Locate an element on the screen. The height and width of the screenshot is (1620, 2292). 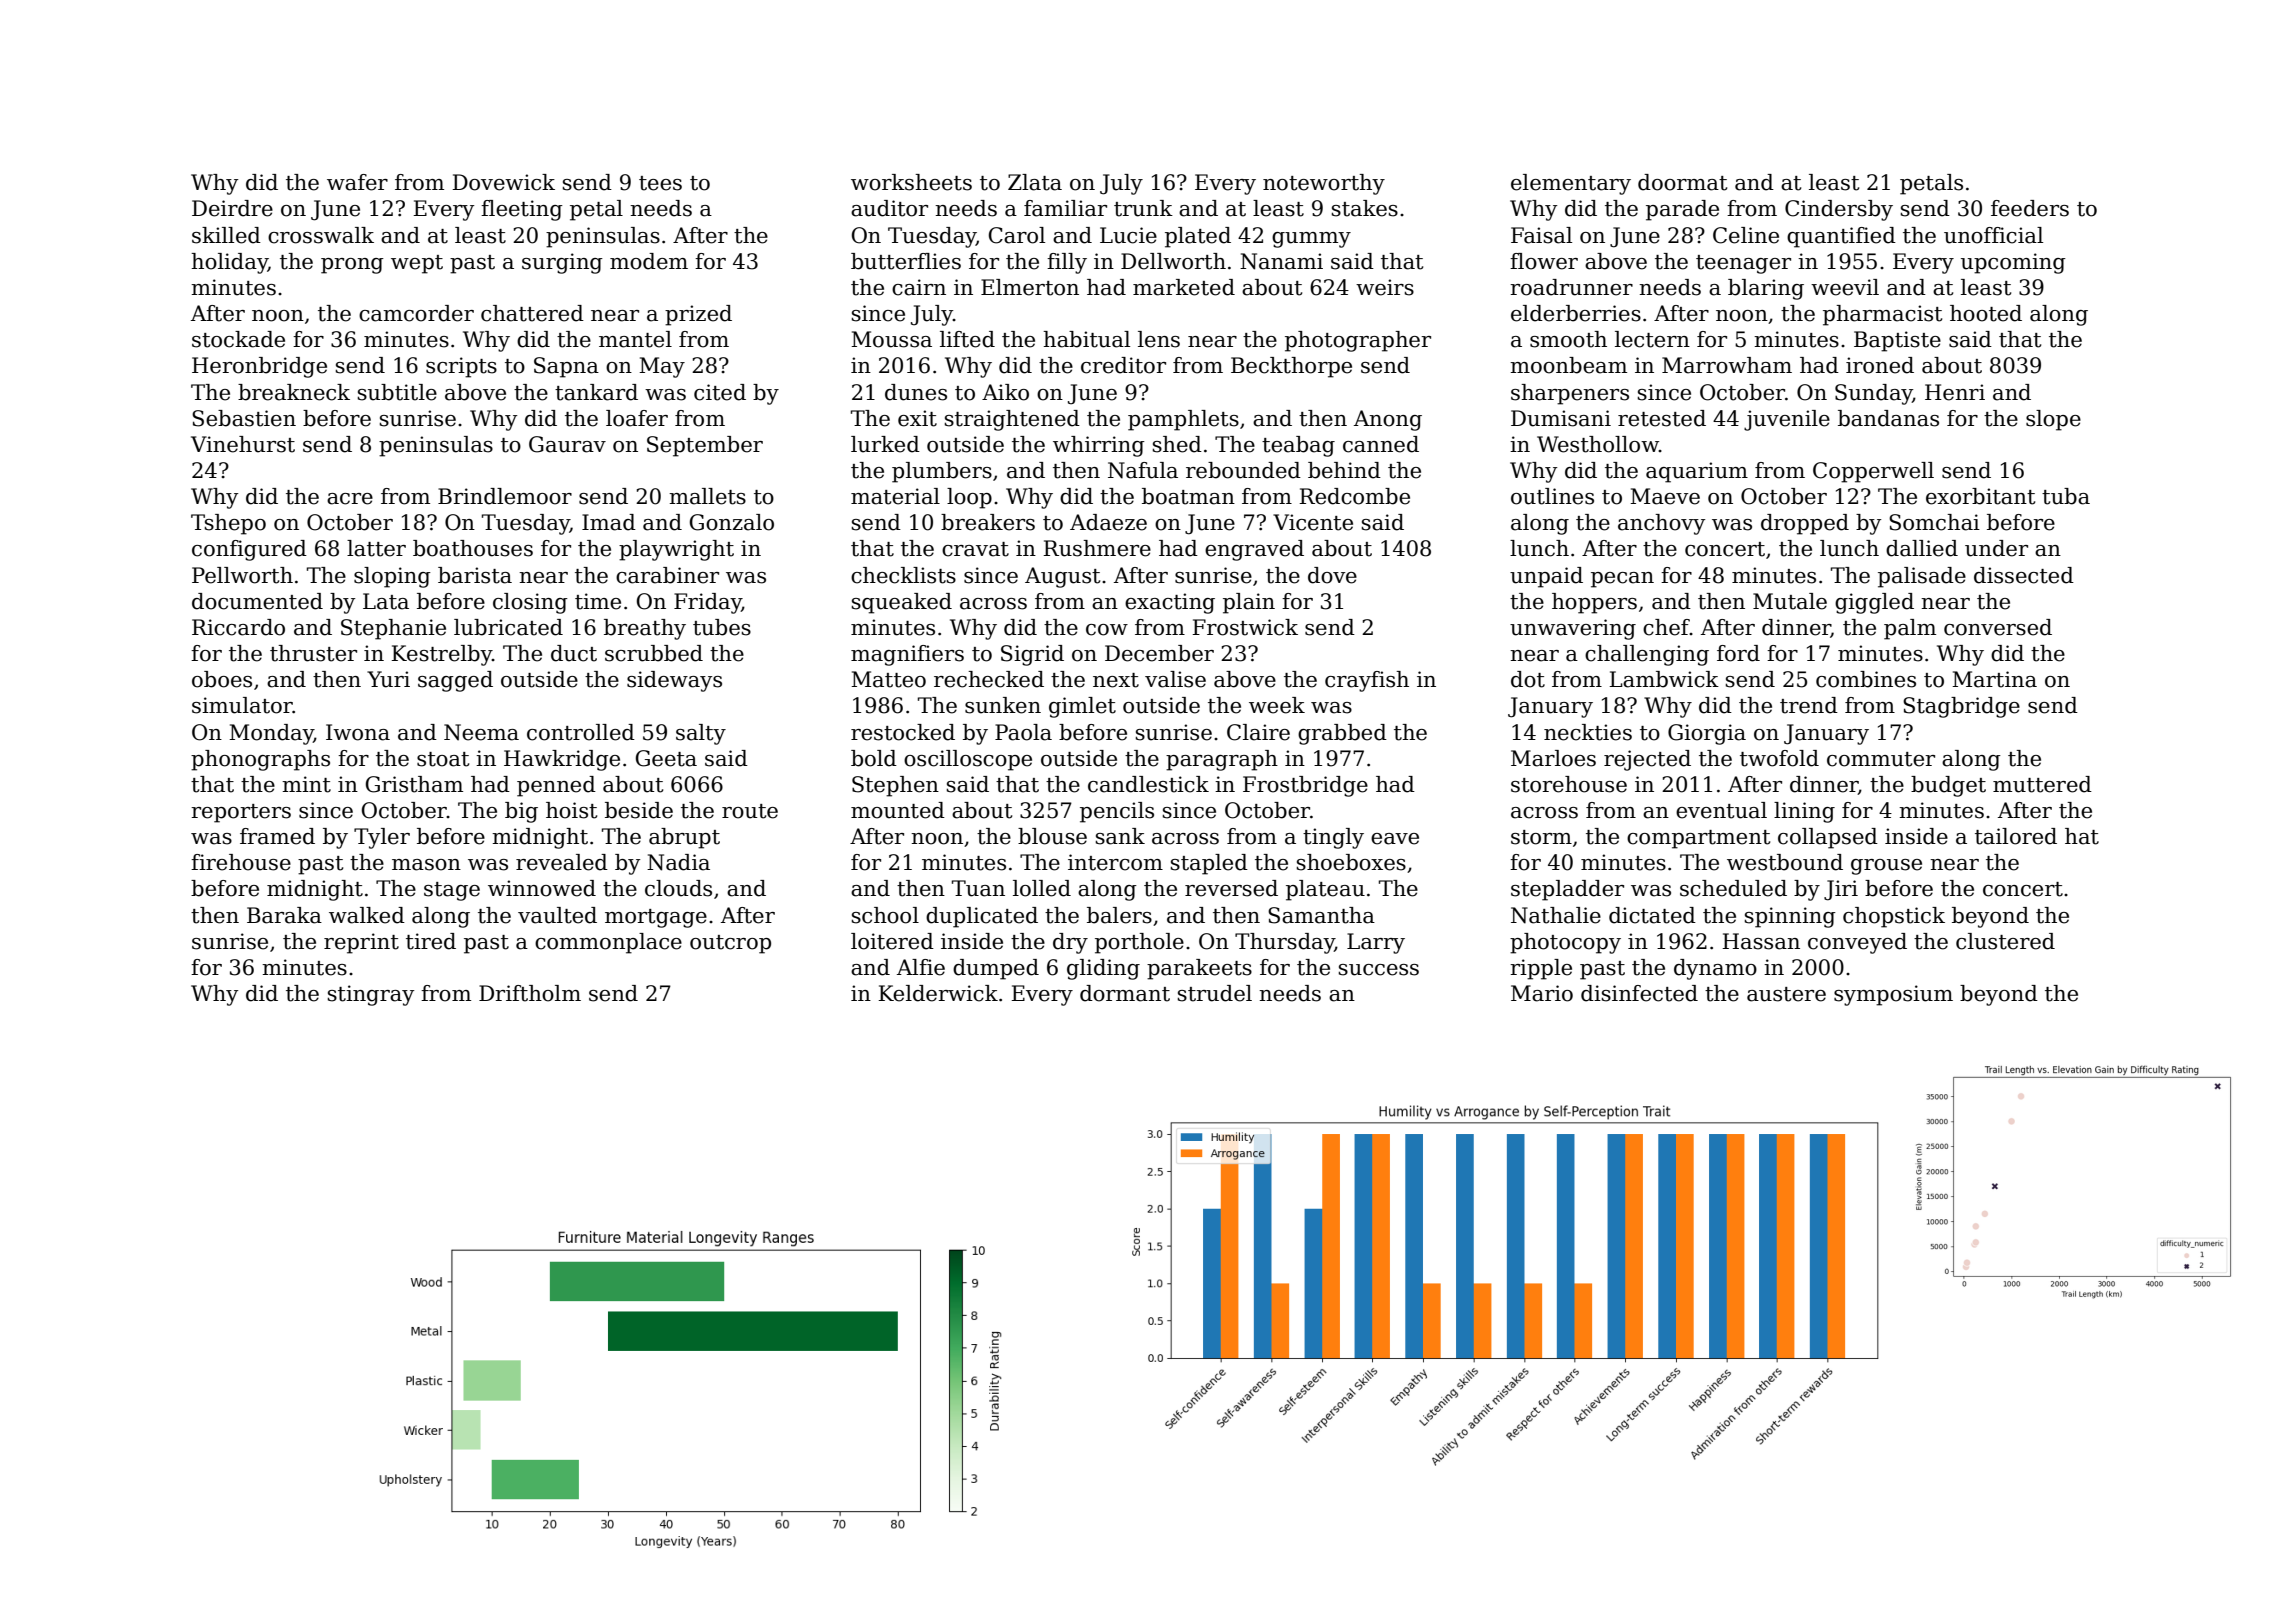
clustered is located at coordinates (2005, 941).
